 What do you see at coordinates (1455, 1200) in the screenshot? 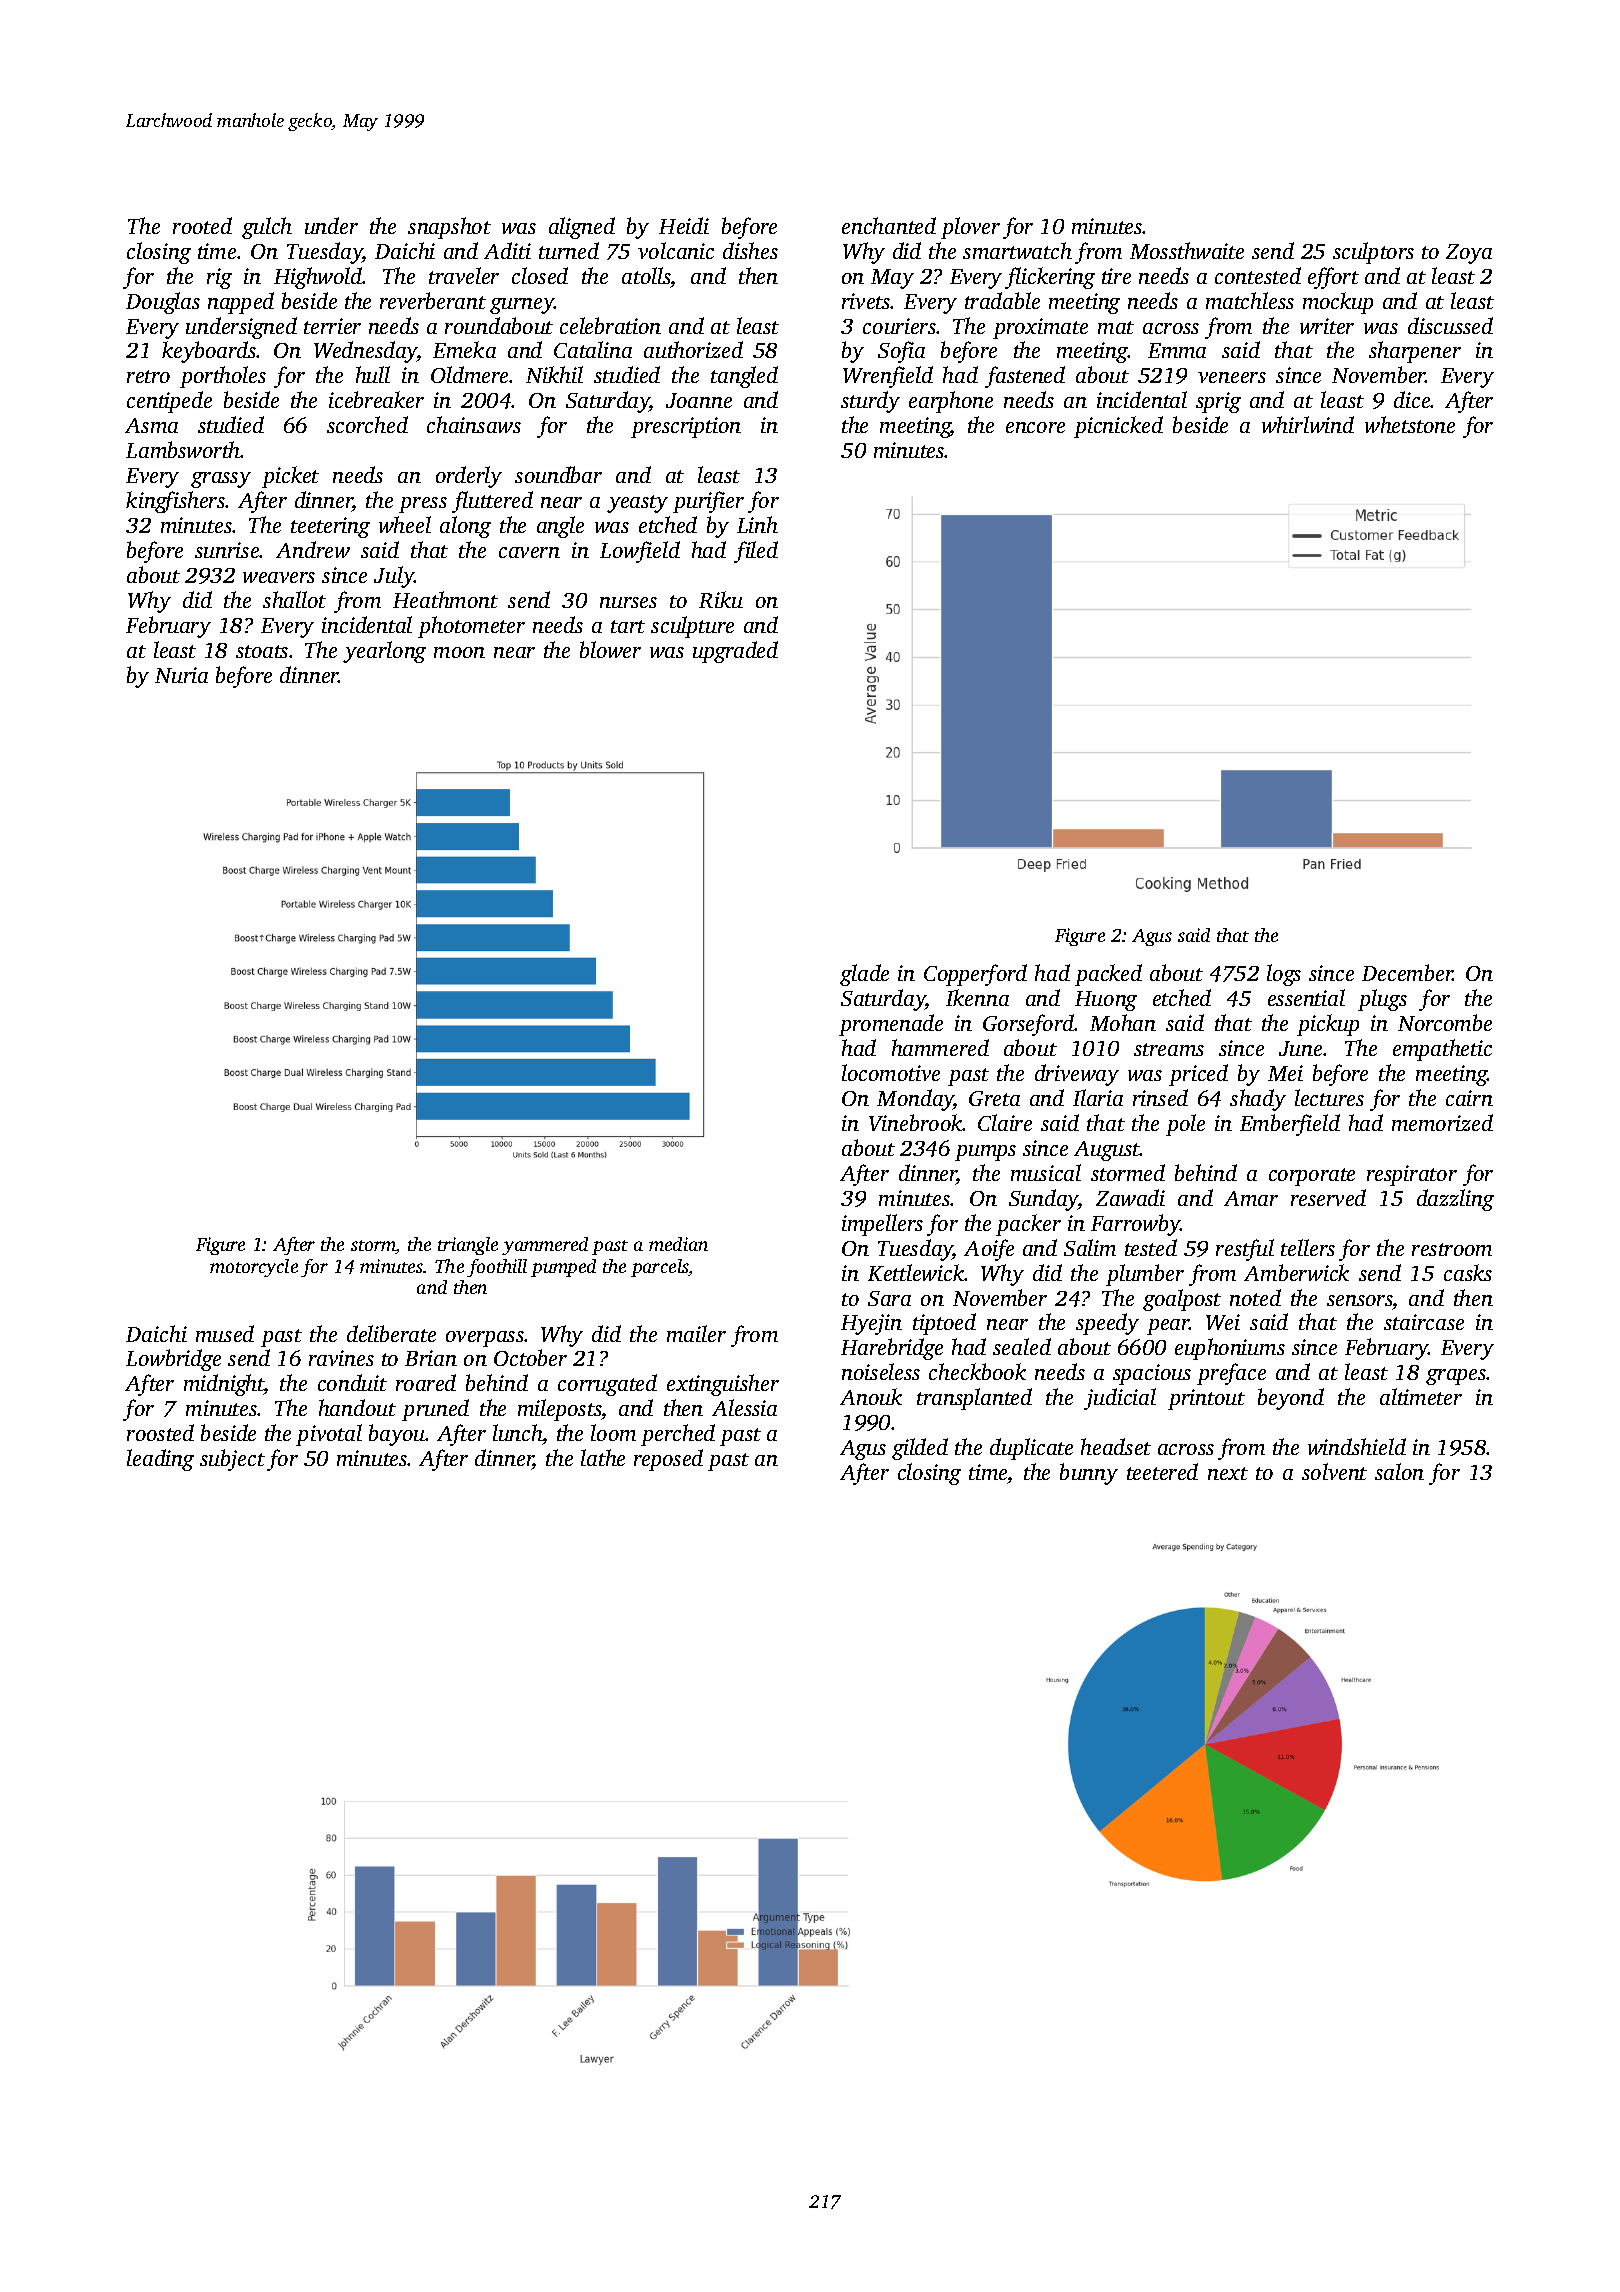
I see `dazzling` at bounding box center [1455, 1200].
